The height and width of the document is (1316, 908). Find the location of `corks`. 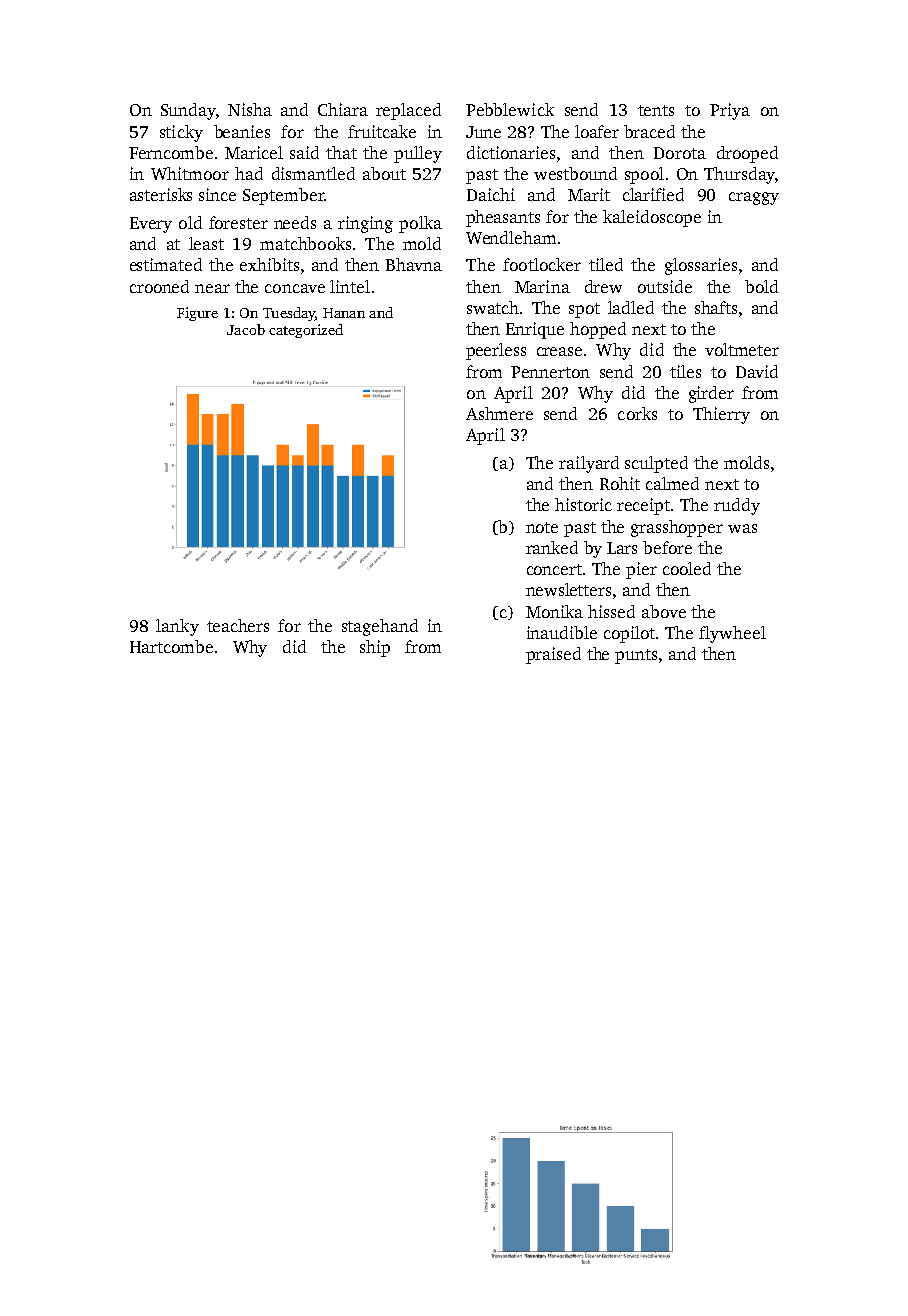

corks is located at coordinates (637, 413).
